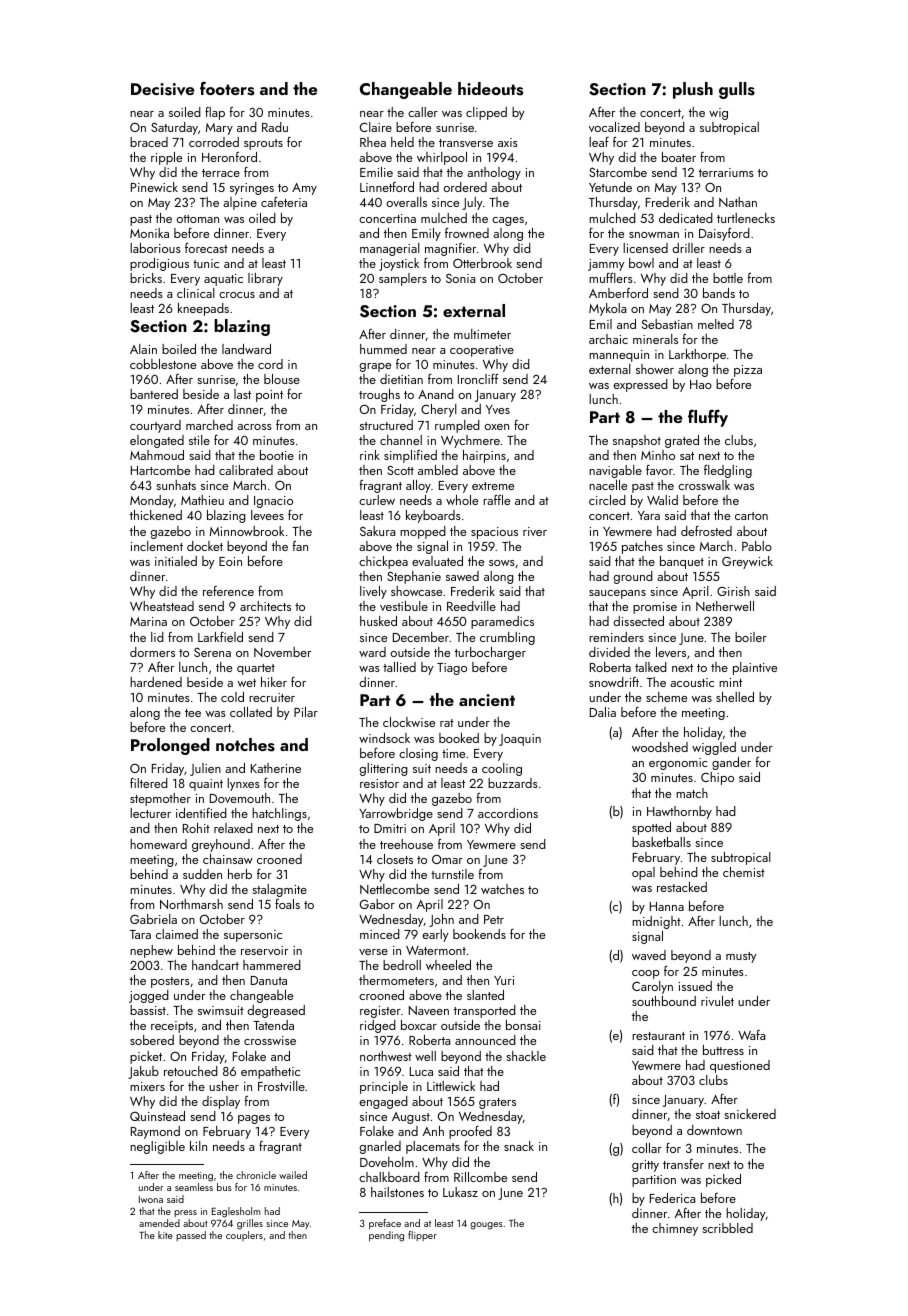  I want to click on Ironcliff, so click(478, 378).
